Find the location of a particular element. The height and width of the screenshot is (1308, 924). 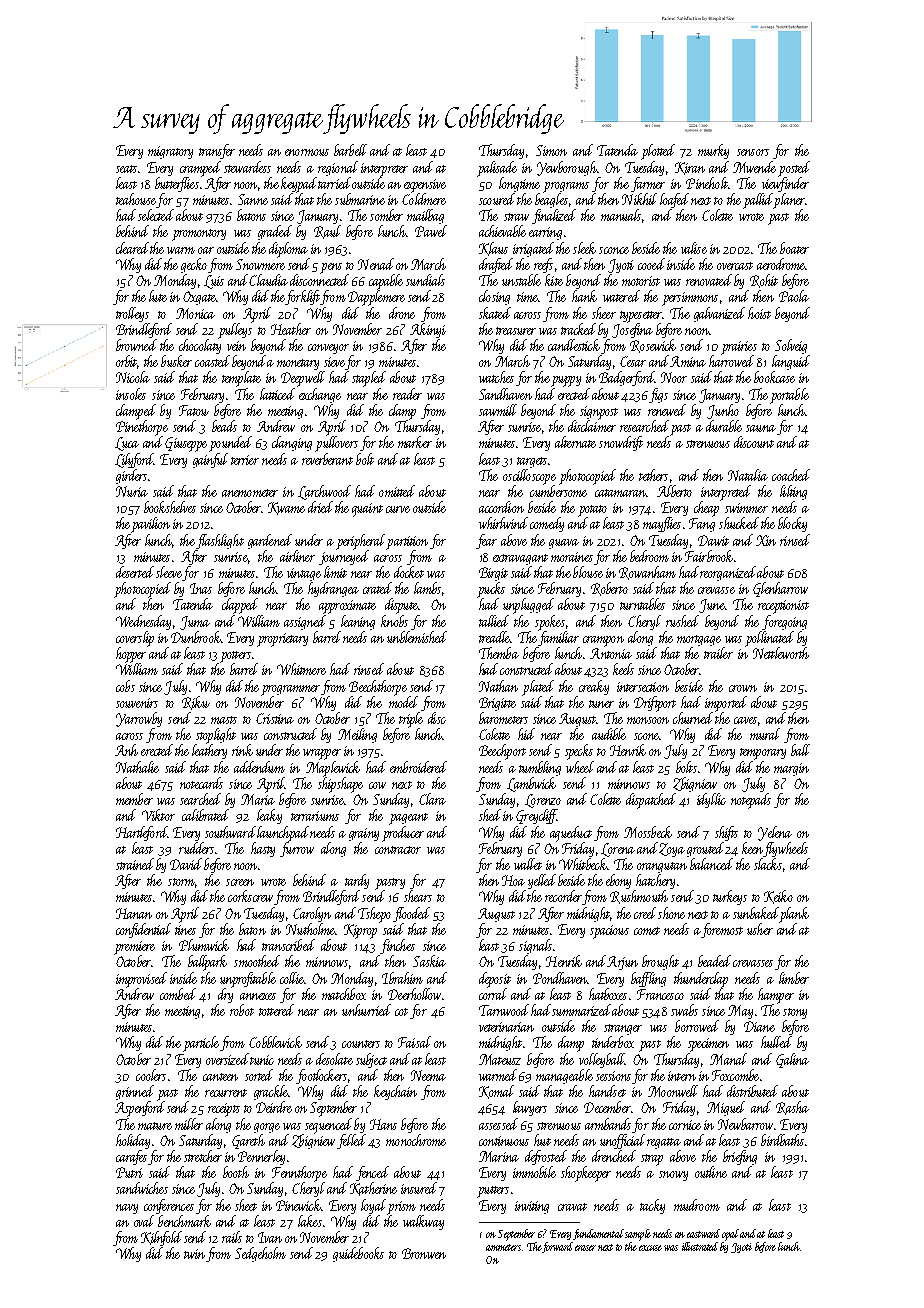

Monica is located at coordinates (195, 313).
